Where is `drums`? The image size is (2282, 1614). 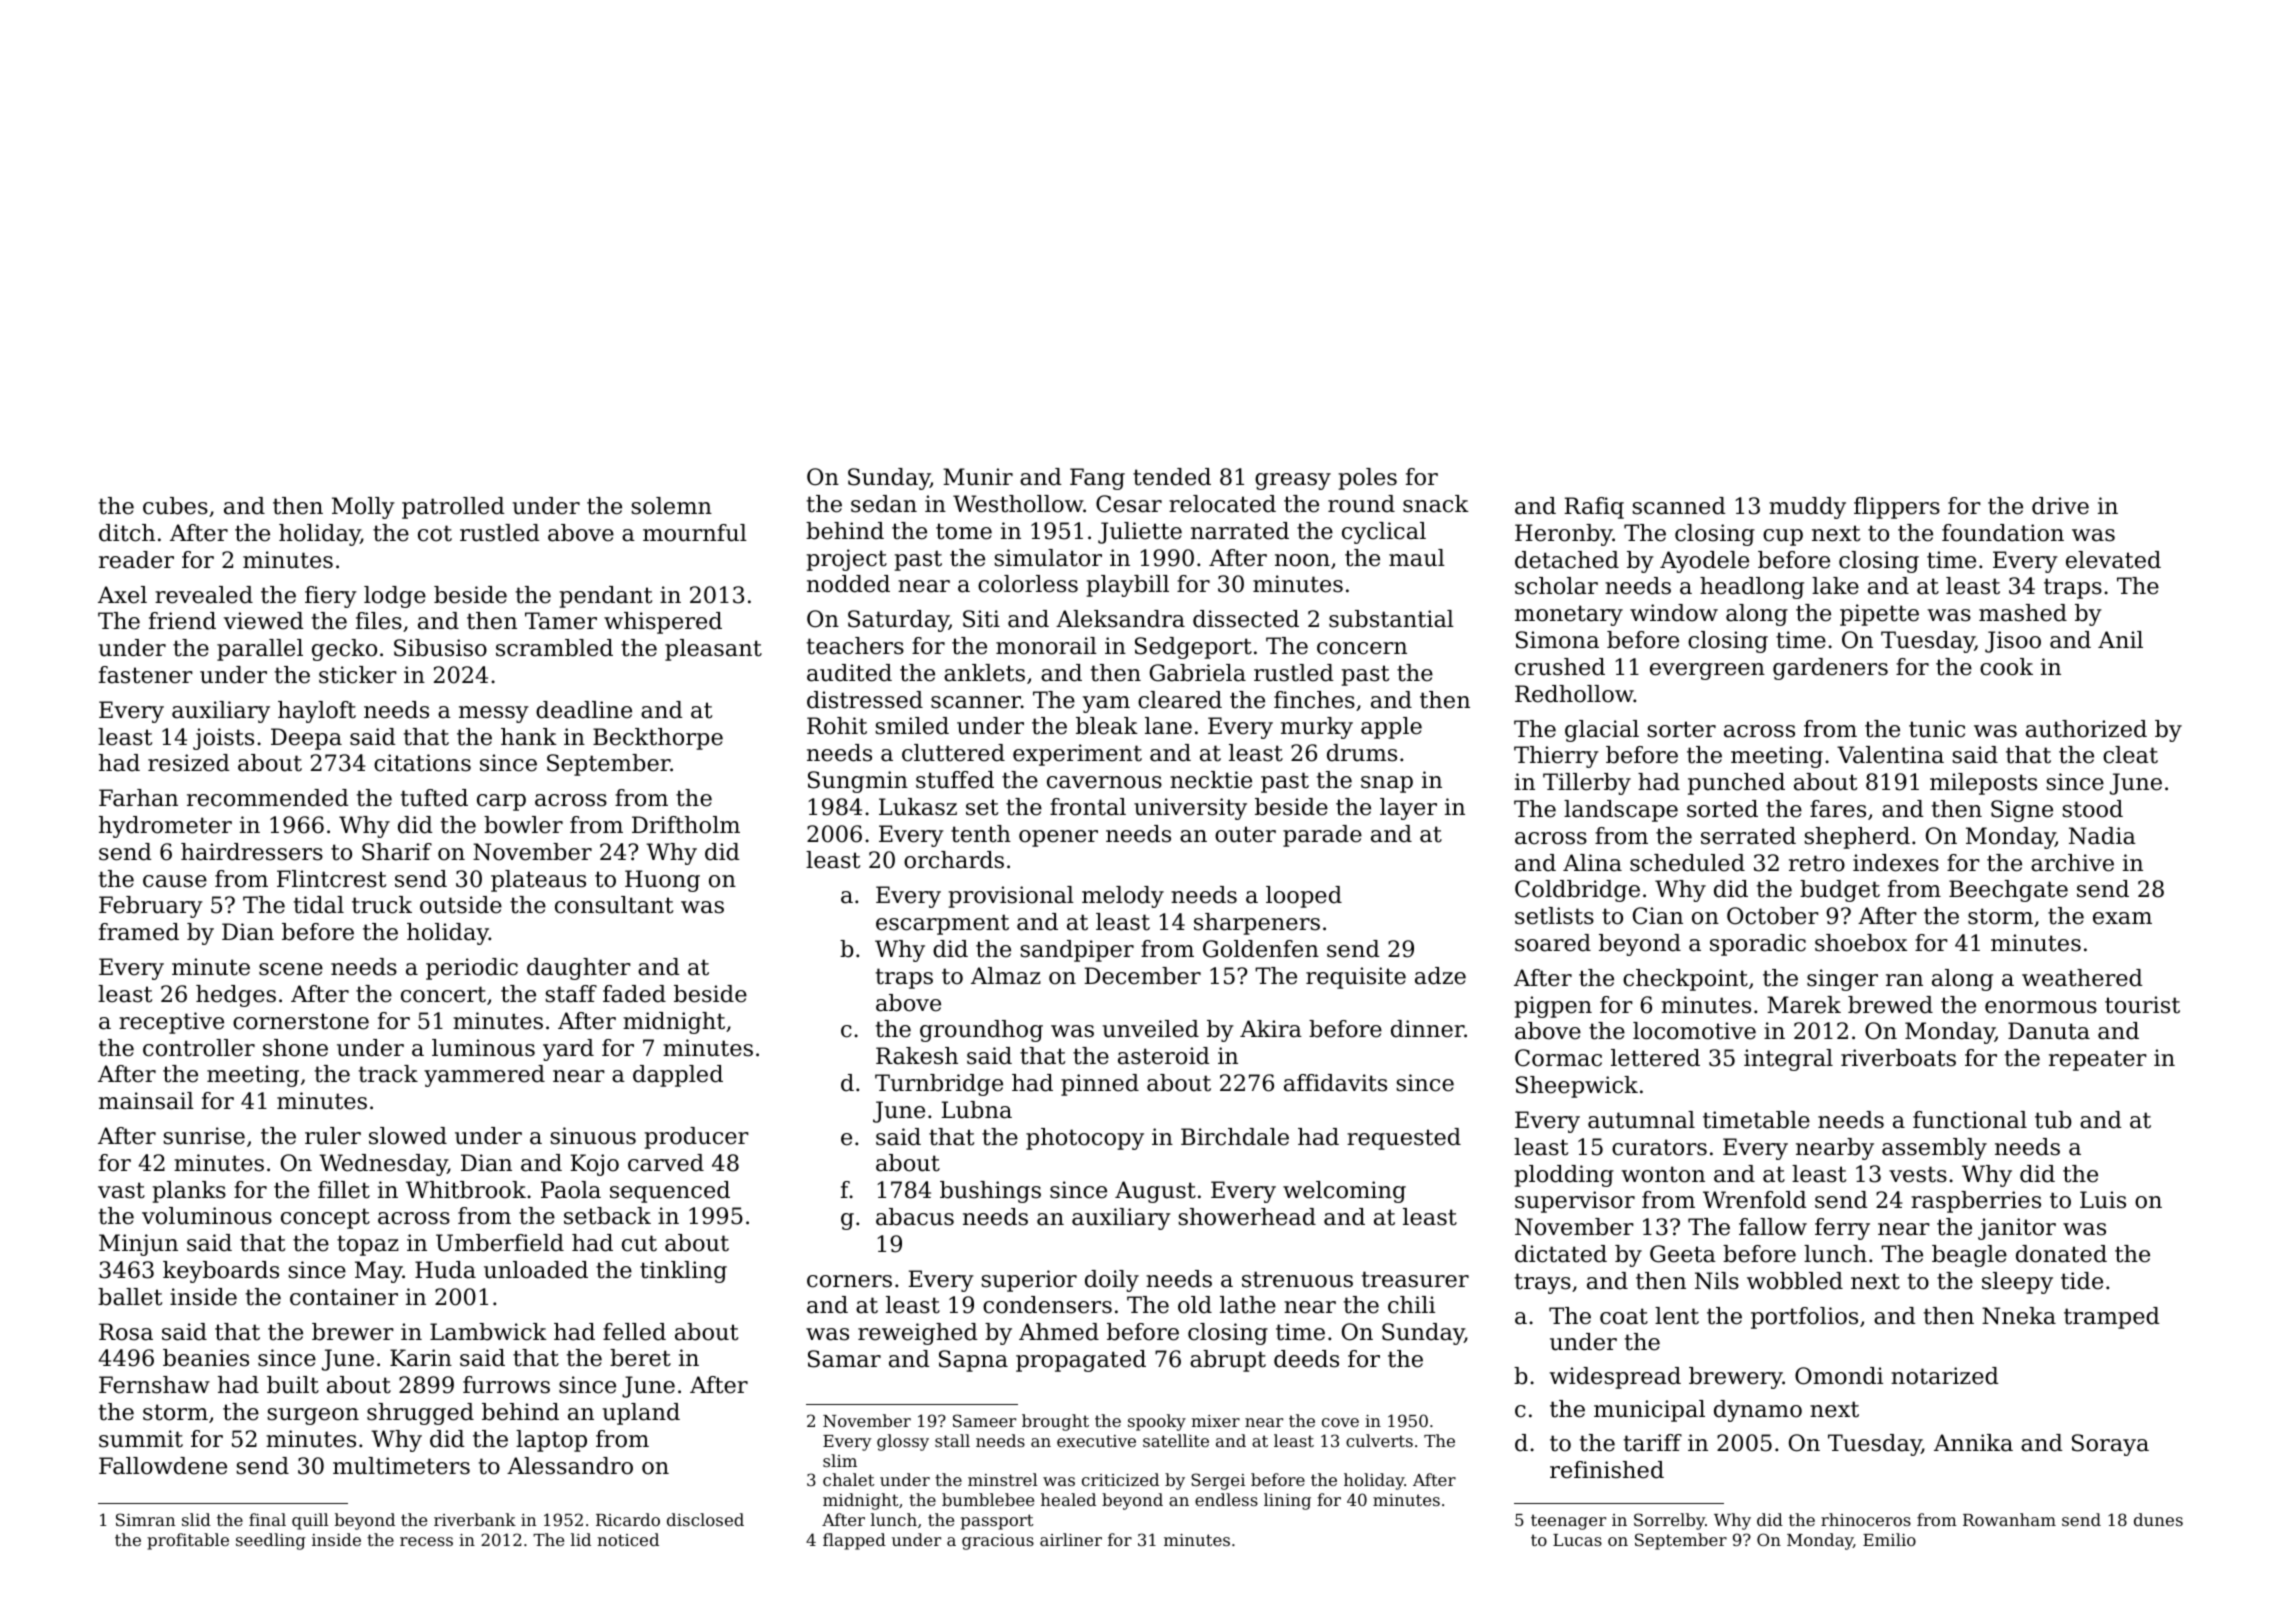
drums is located at coordinates (1362, 753).
